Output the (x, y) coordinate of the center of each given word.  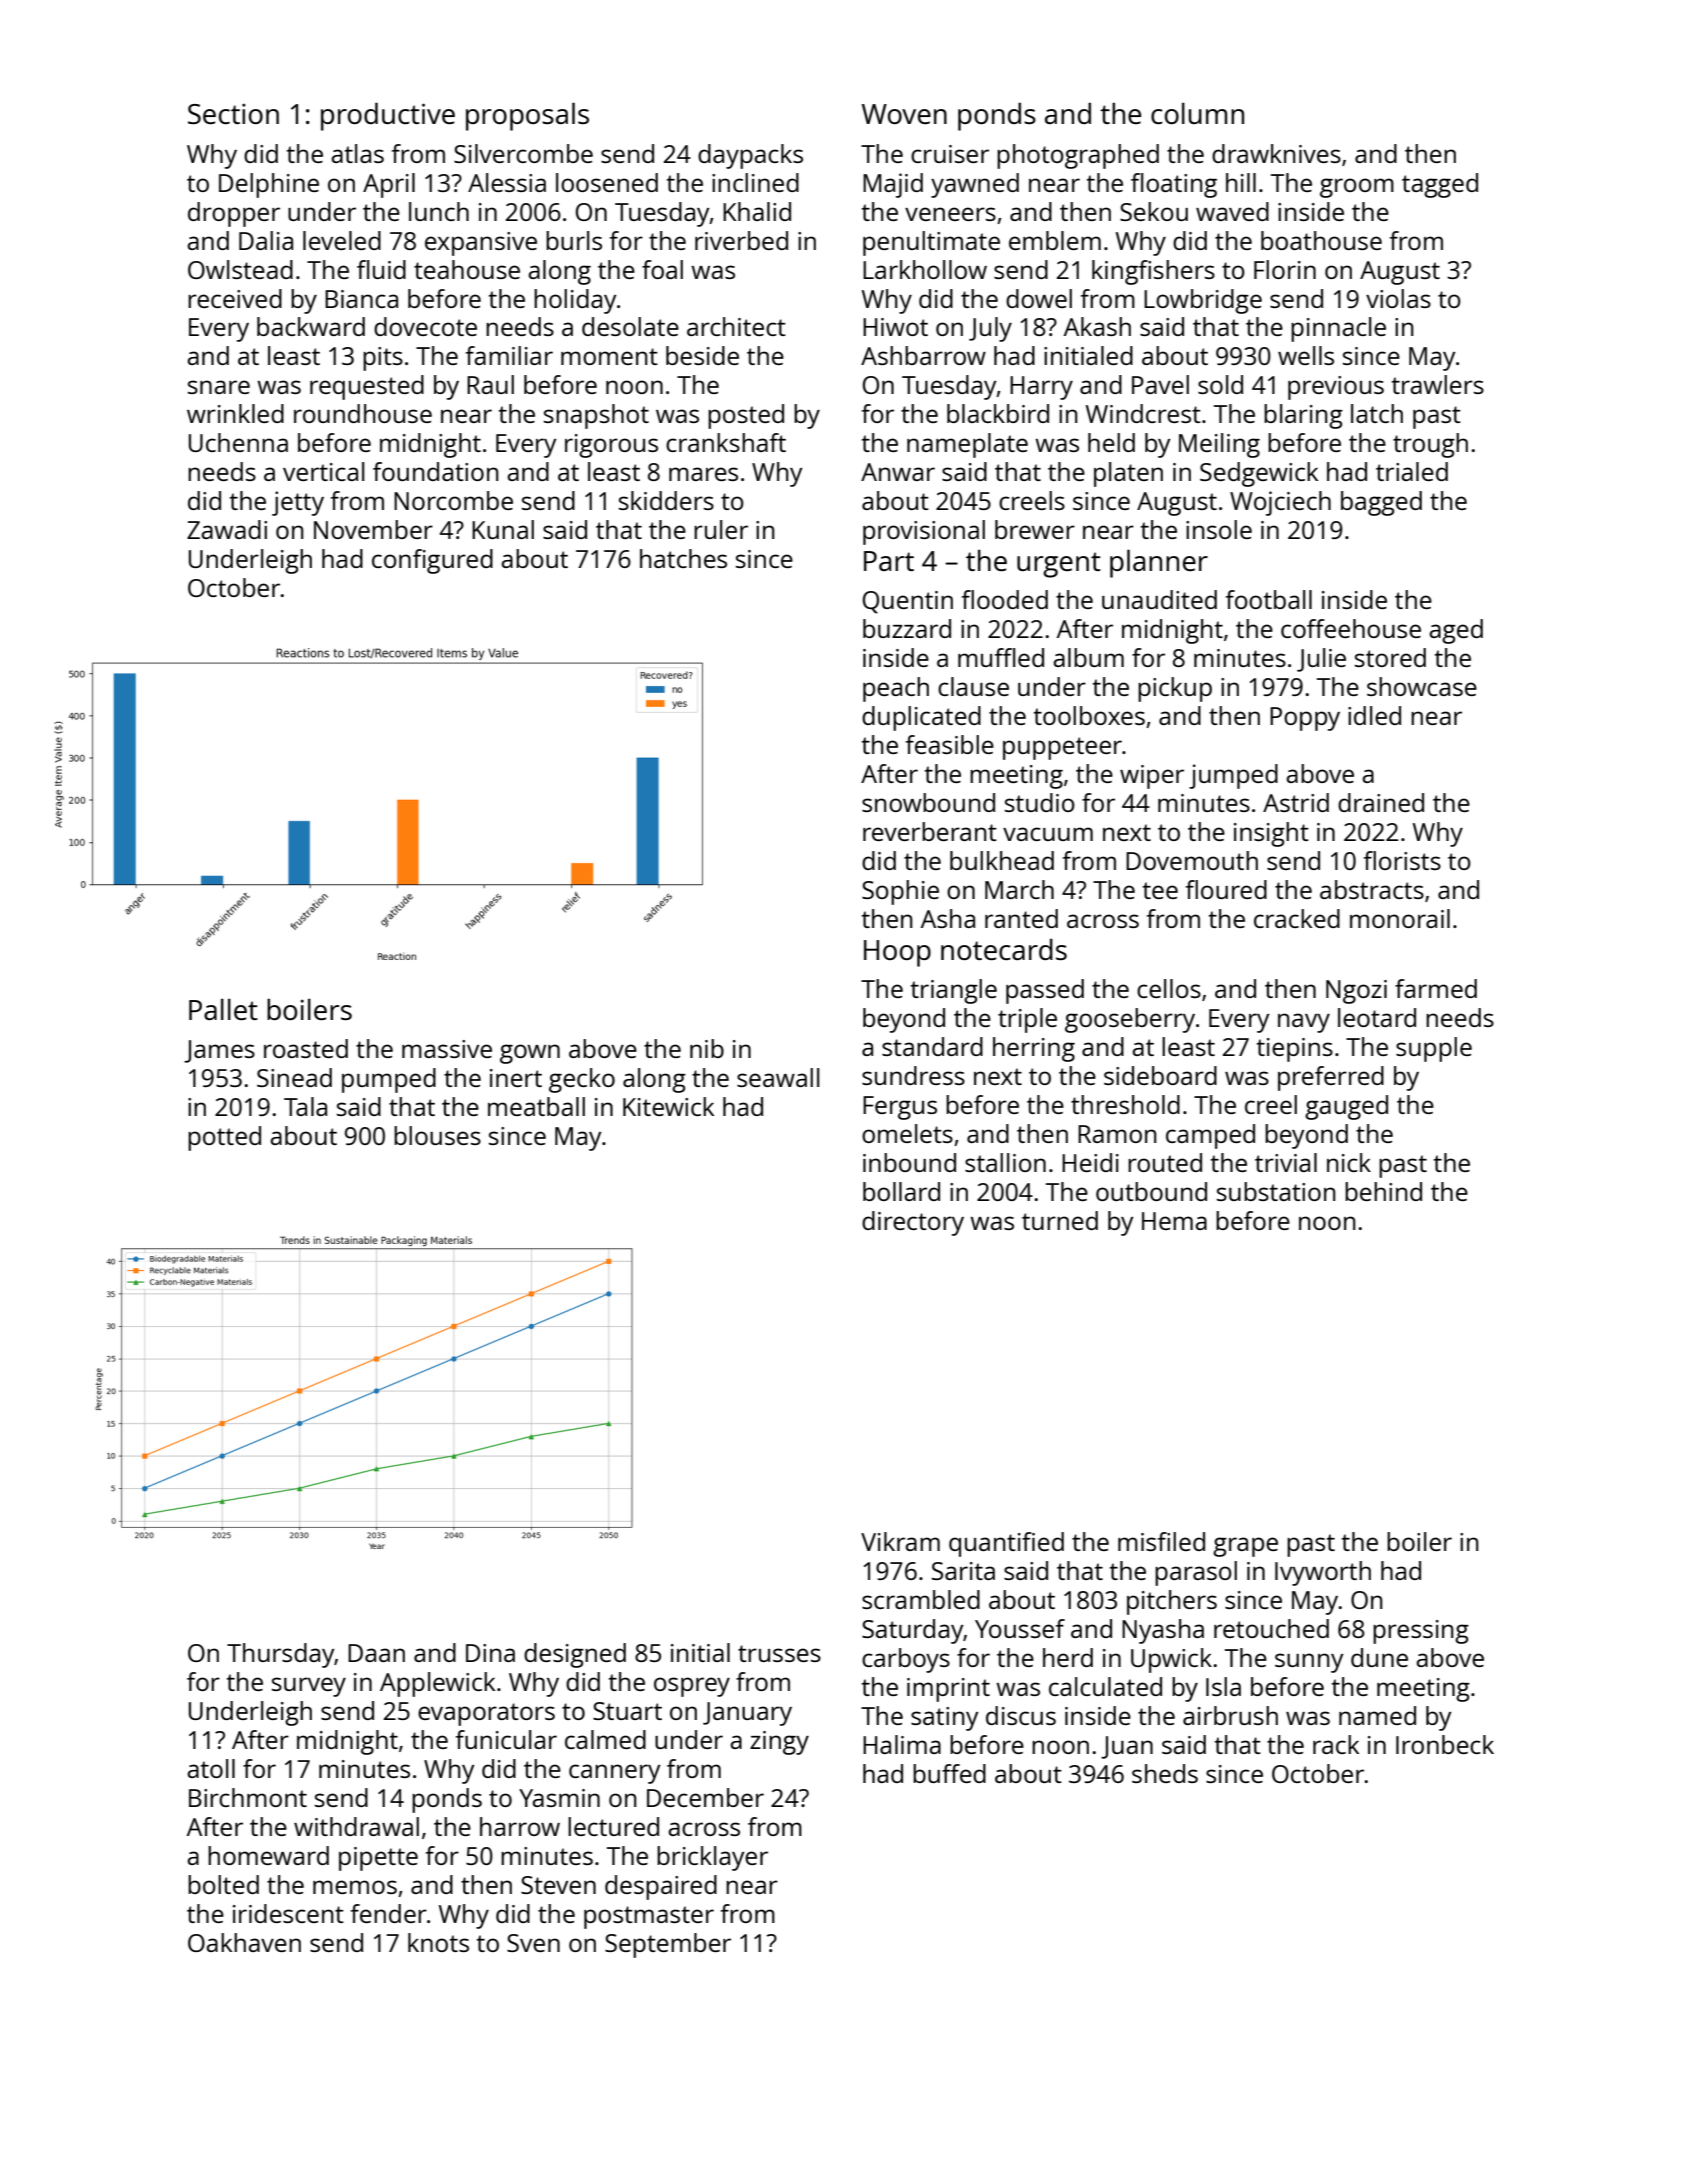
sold (1220, 384)
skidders (666, 500)
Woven (904, 114)
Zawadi (227, 529)
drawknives (1276, 153)
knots (438, 1942)
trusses (779, 1653)
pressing (1421, 1632)
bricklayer (712, 1858)
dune (1379, 1657)
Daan (376, 1653)
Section (233, 113)
